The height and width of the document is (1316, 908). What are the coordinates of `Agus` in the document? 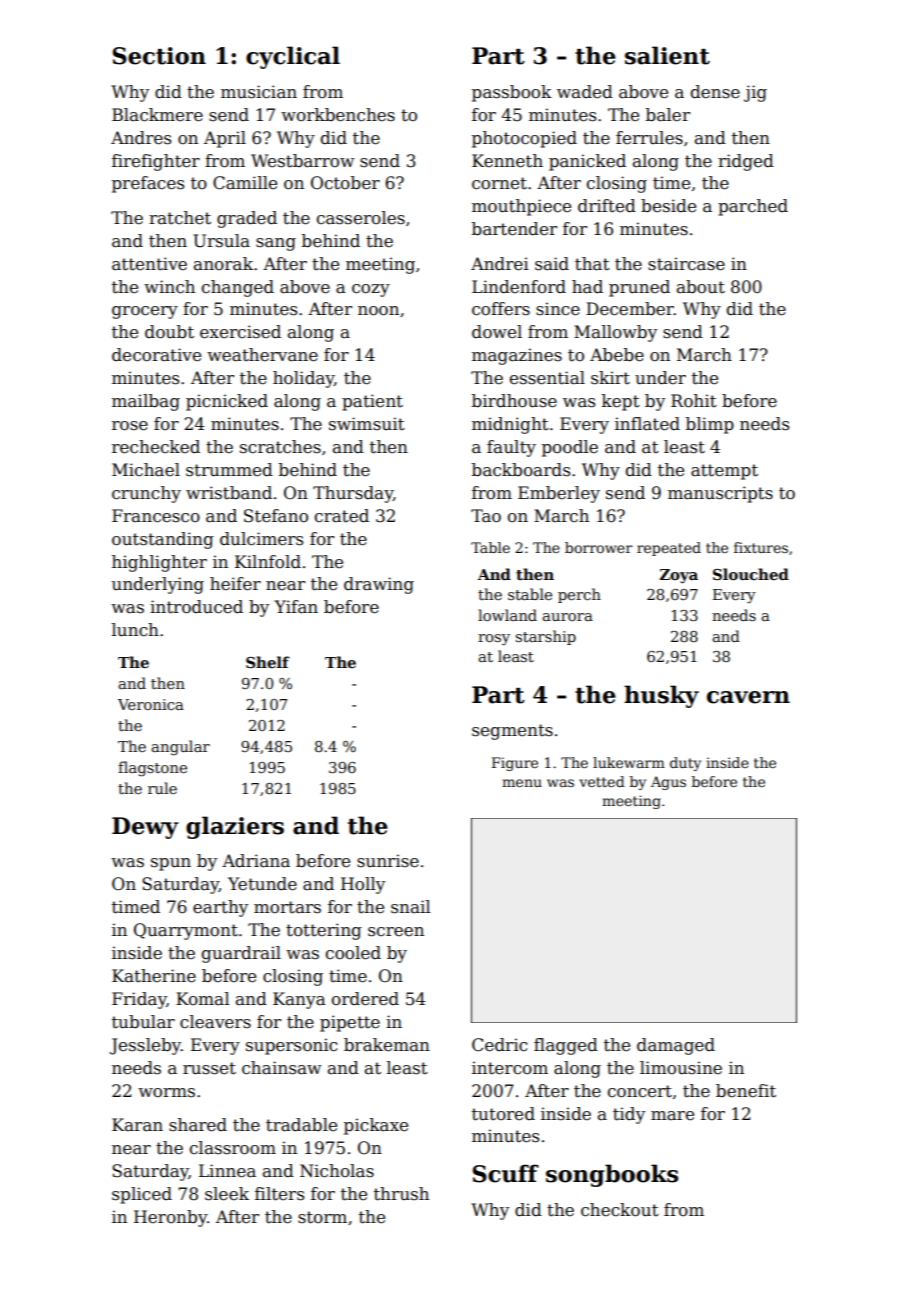 It's located at (668, 783).
